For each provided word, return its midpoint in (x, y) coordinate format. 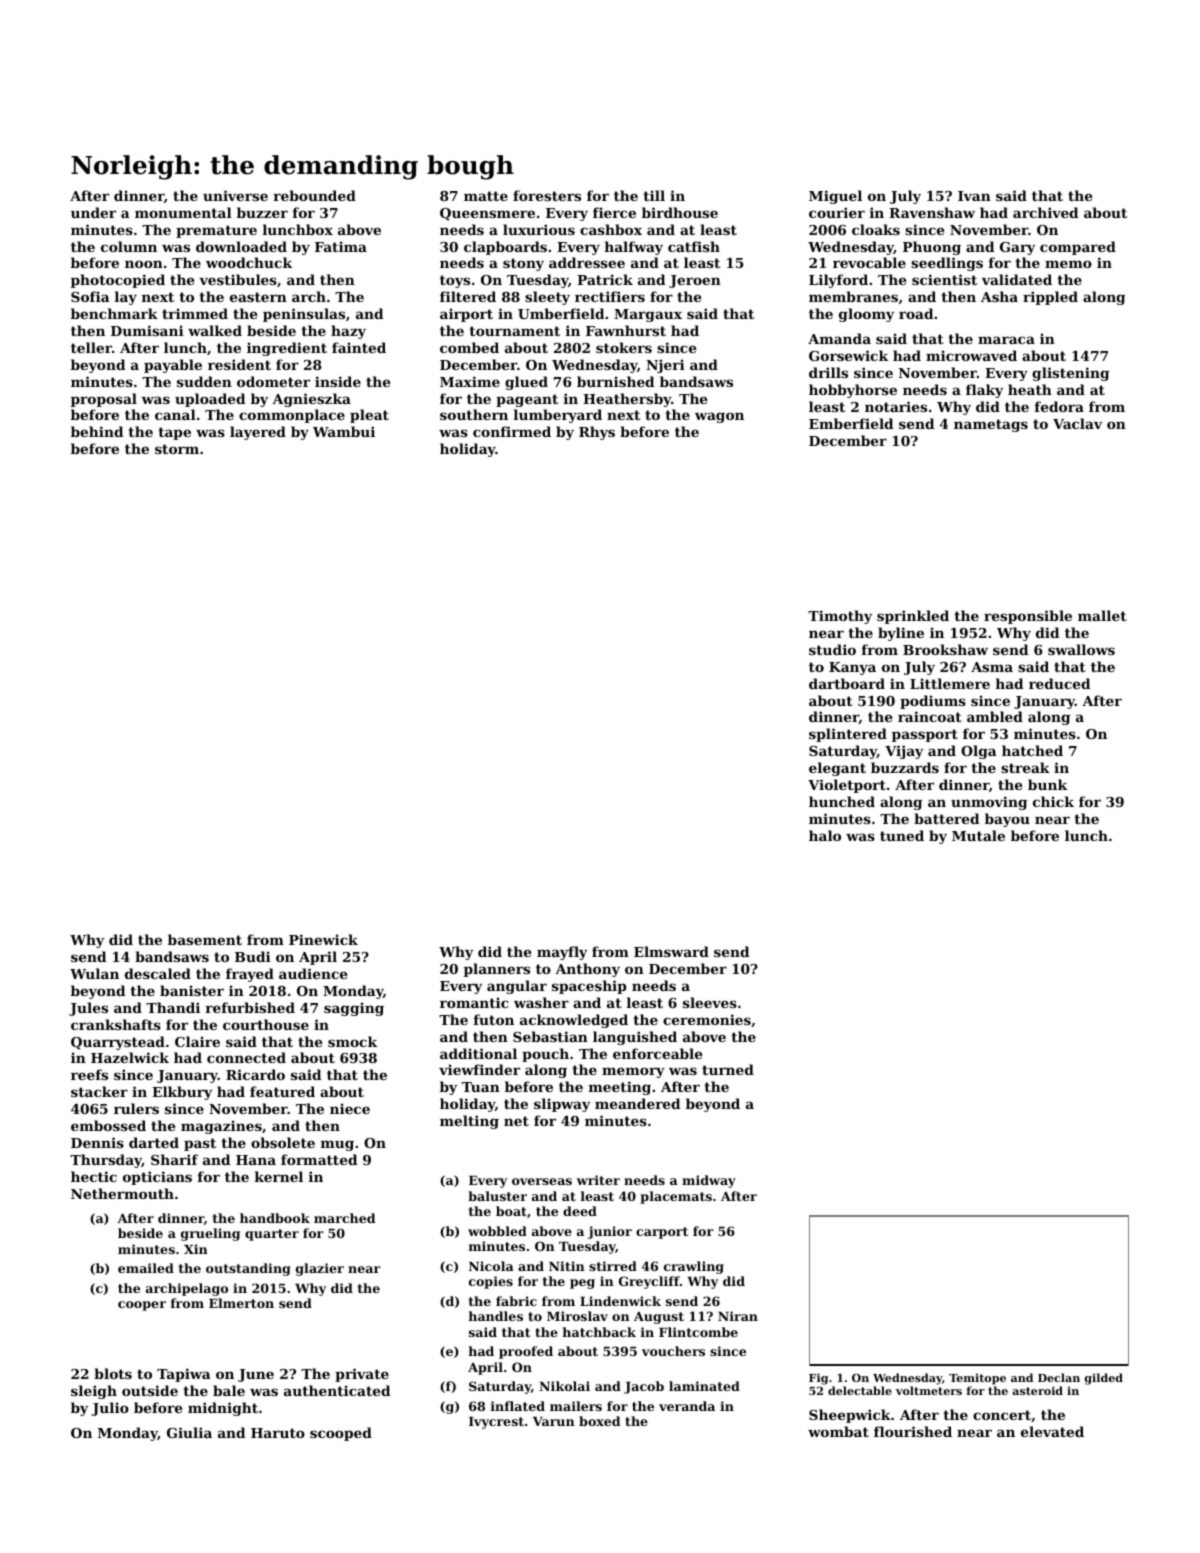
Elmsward (671, 951)
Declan (1059, 1377)
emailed (146, 1268)
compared (1078, 248)
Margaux (648, 315)
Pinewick (323, 939)
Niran (738, 1316)
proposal (104, 400)
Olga (979, 752)
